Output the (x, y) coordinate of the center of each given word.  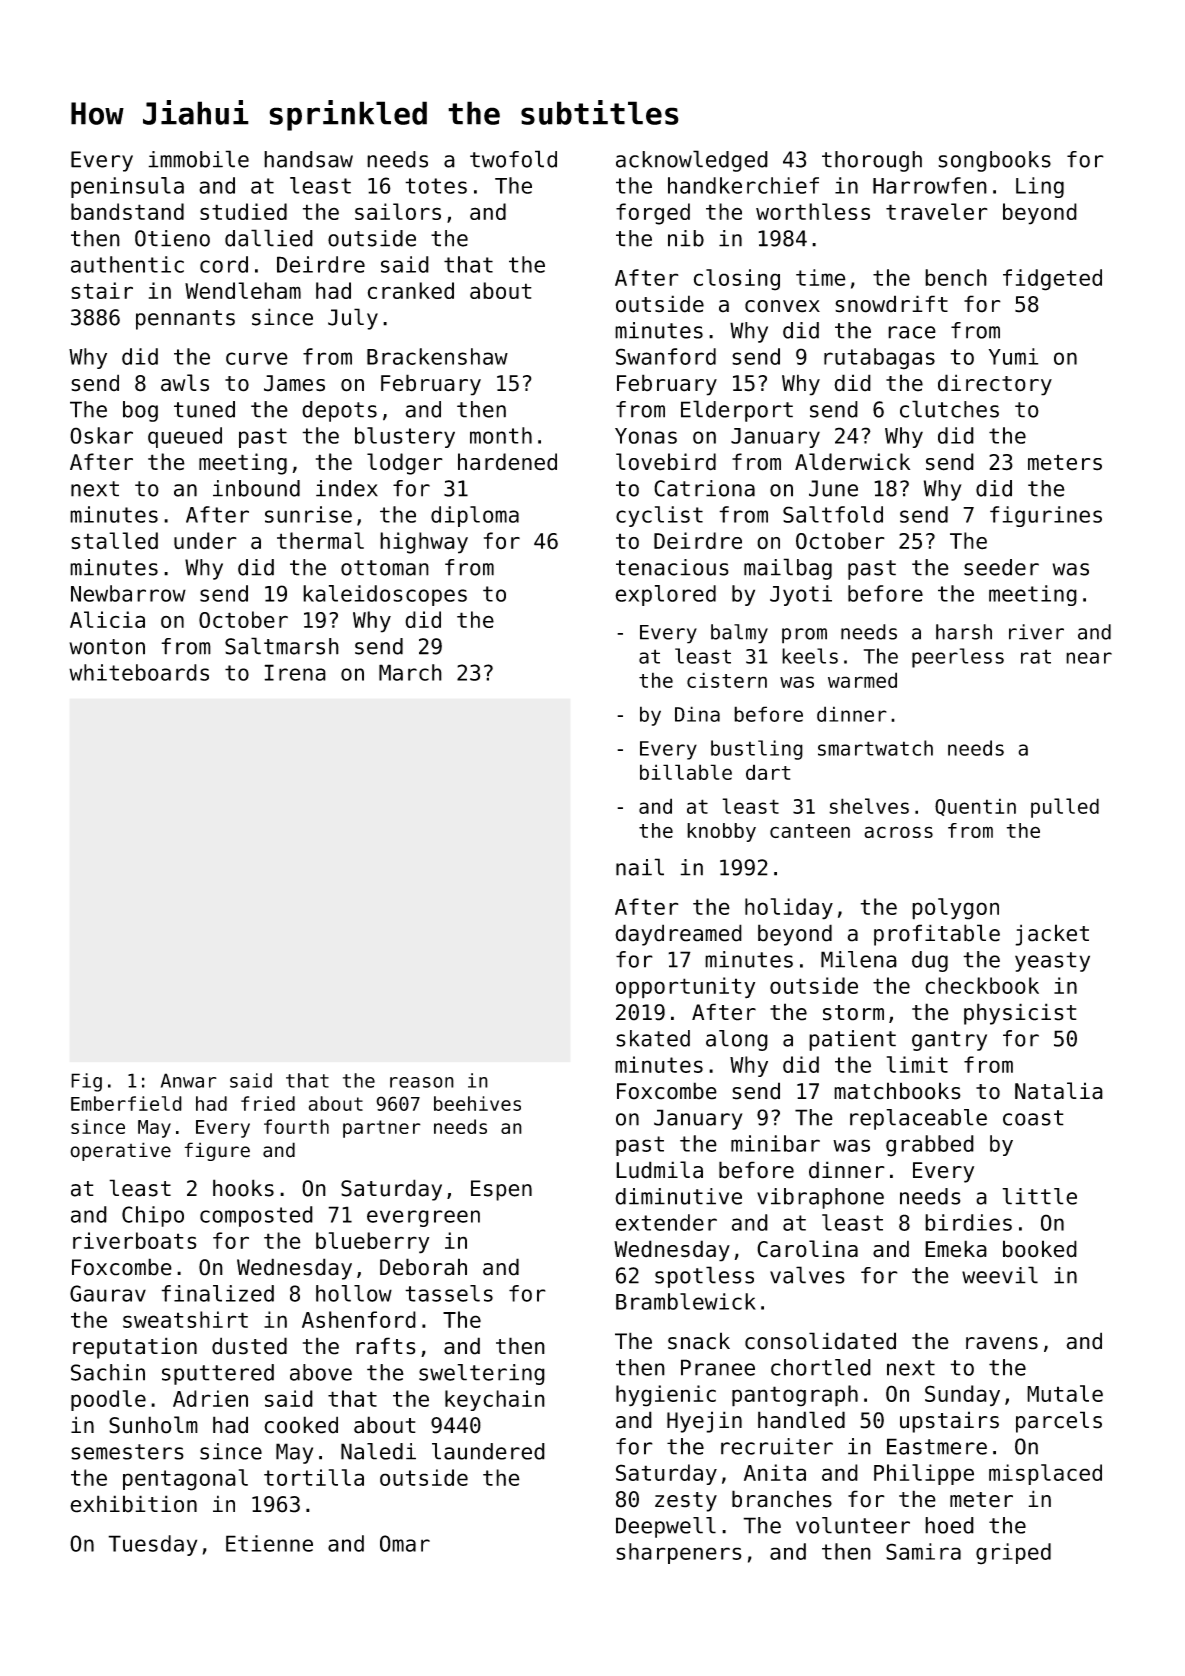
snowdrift (891, 304)
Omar (405, 1543)
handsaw (308, 159)
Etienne (269, 1543)
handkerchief (743, 185)
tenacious (672, 567)
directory (995, 385)
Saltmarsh (282, 646)
